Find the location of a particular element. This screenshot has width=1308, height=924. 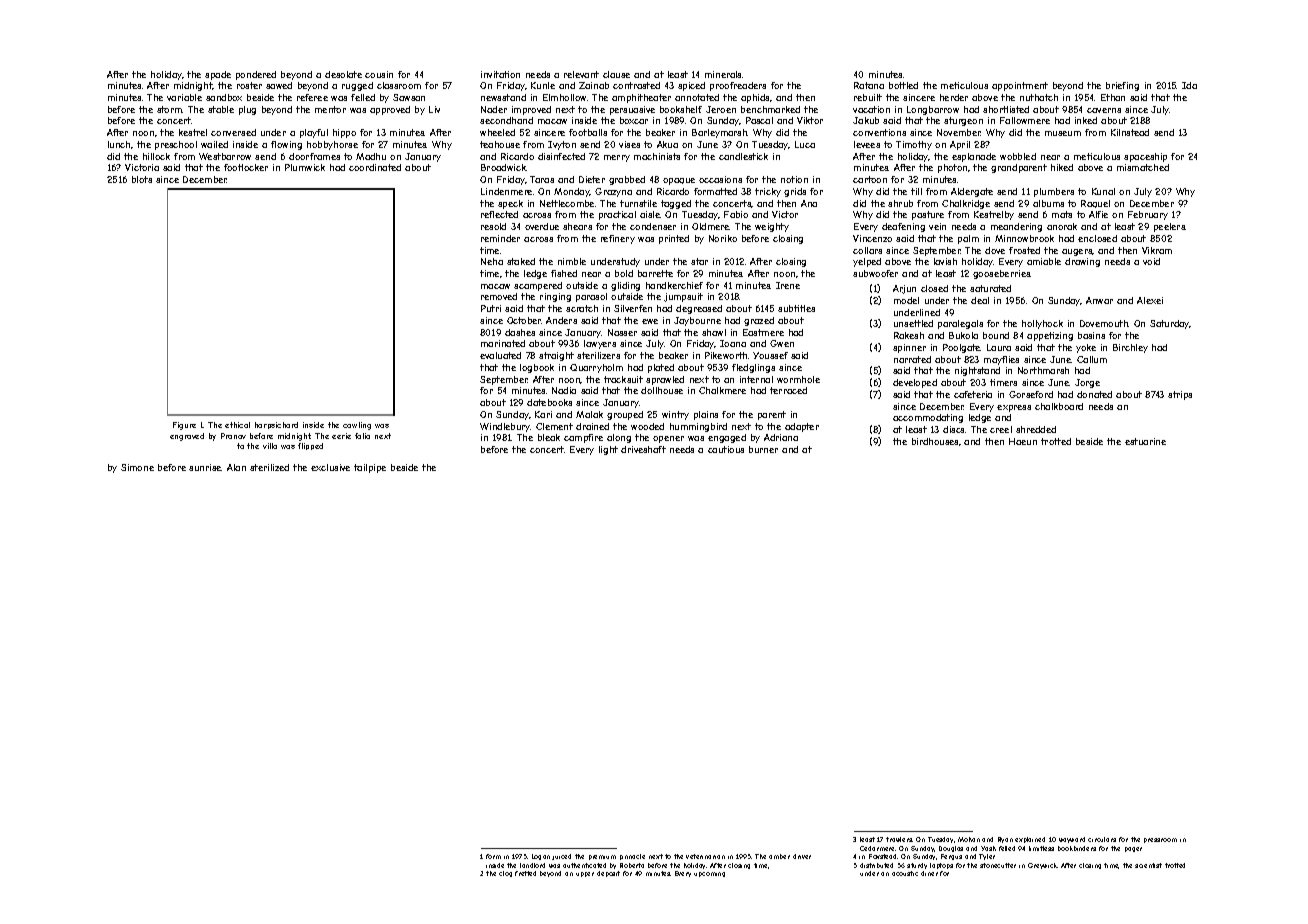

driveshaft is located at coordinates (643, 449).
